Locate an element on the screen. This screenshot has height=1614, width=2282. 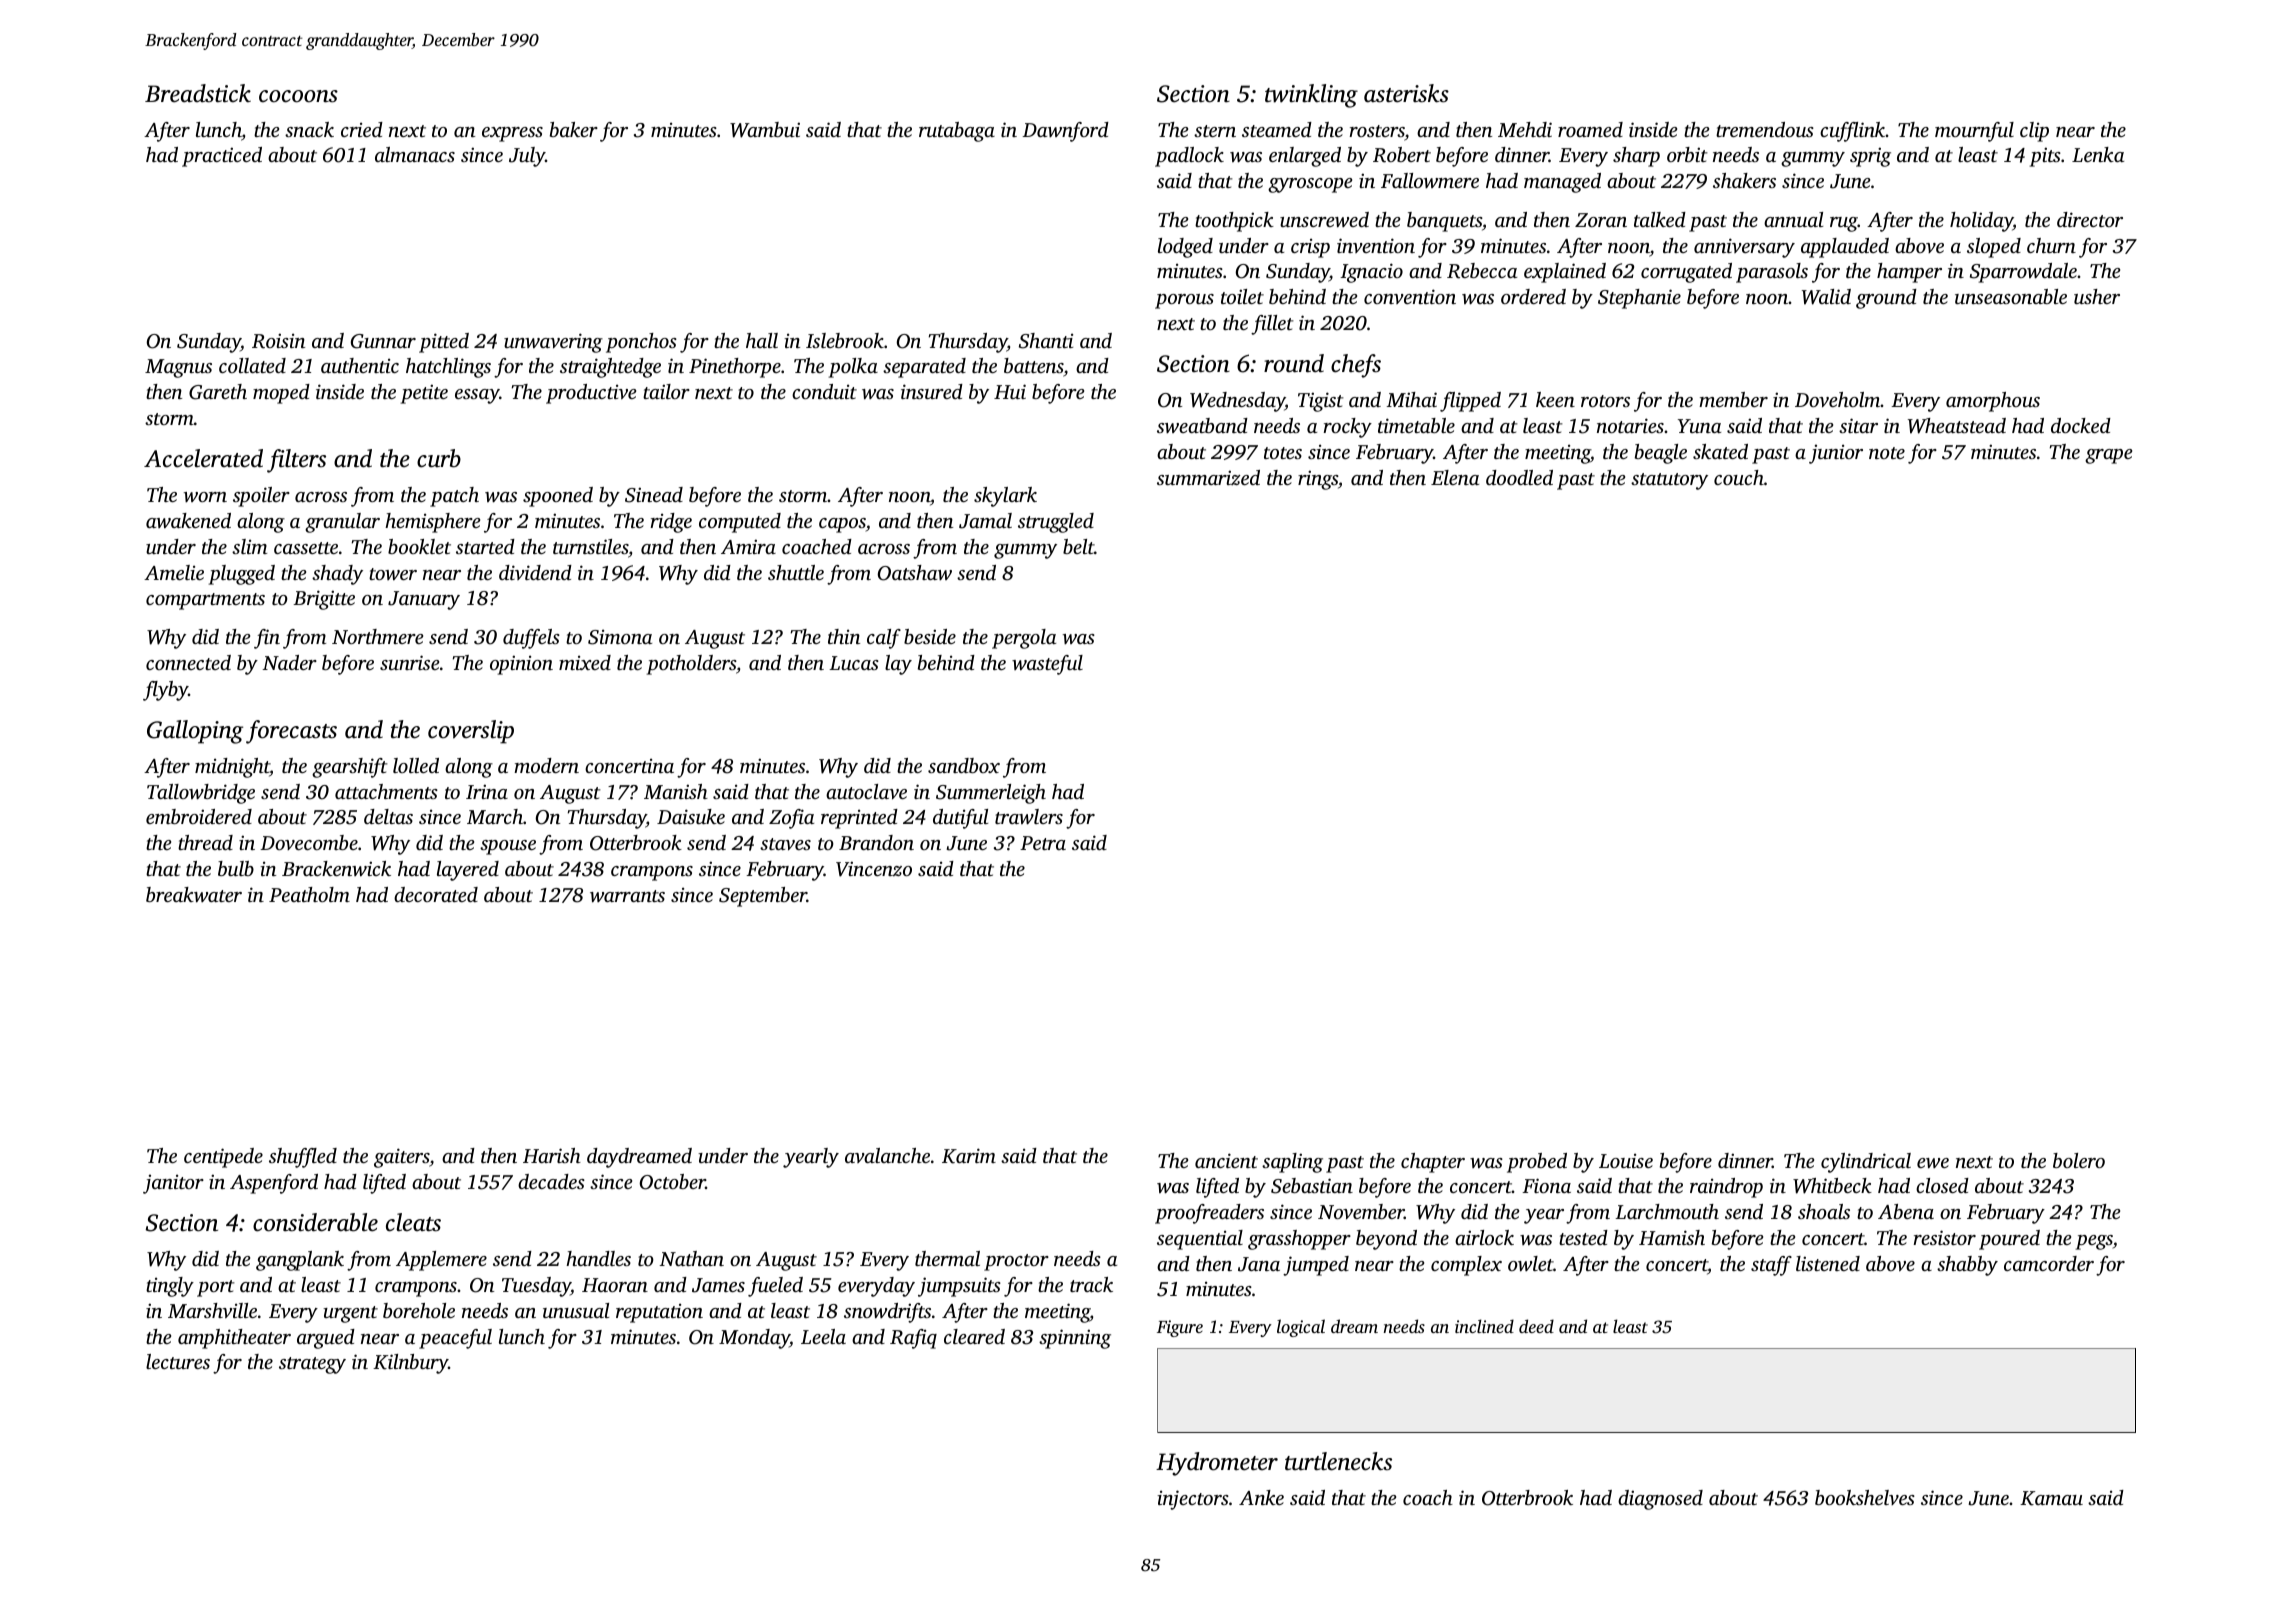
express is located at coordinates (512, 134).
